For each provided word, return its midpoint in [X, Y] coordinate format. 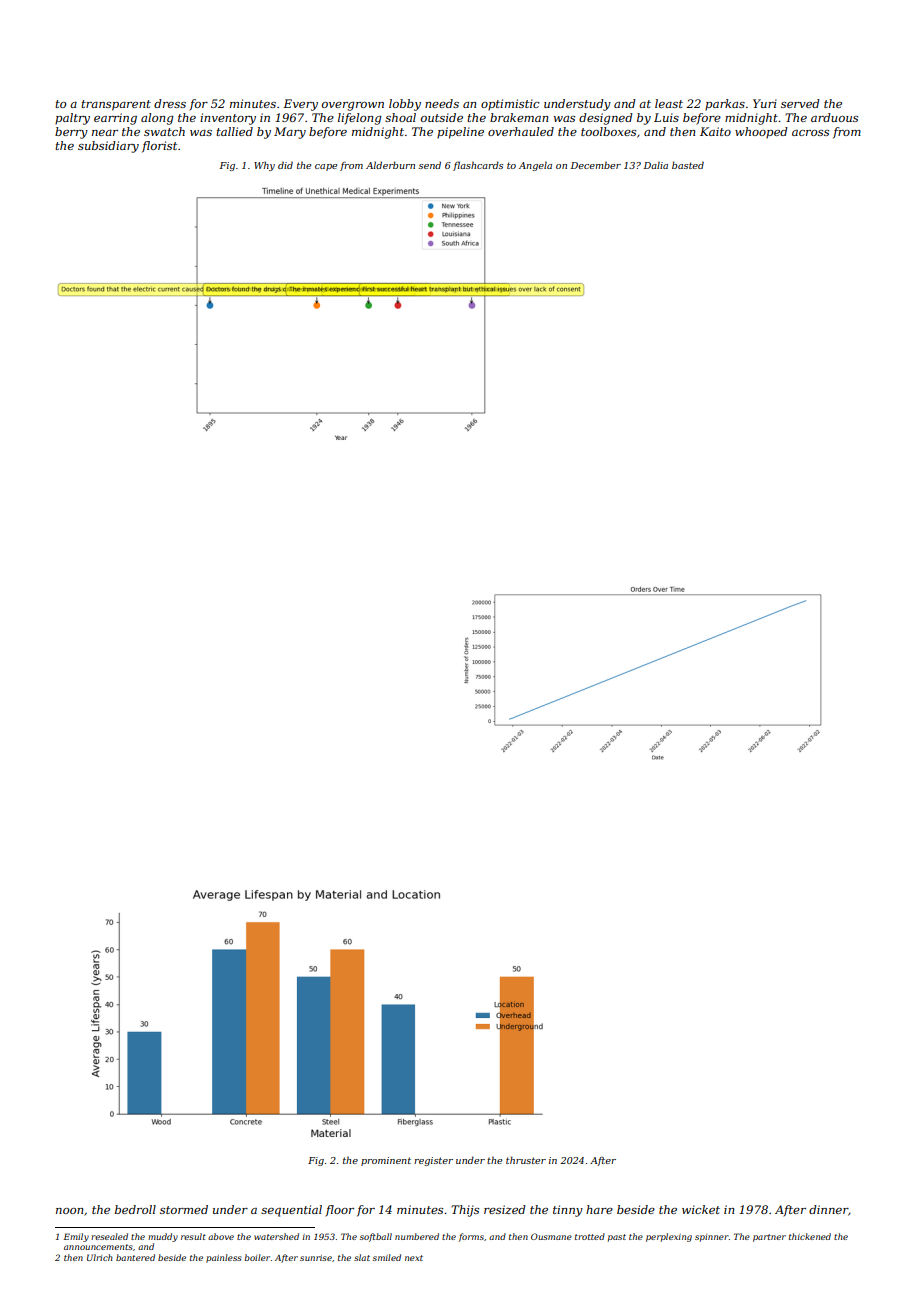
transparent [116, 105]
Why [264, 166]
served [800, 103]
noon [69, 1211]
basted [688, 165]
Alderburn [390, 165]
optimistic [510, 105]
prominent [386, 1161]
